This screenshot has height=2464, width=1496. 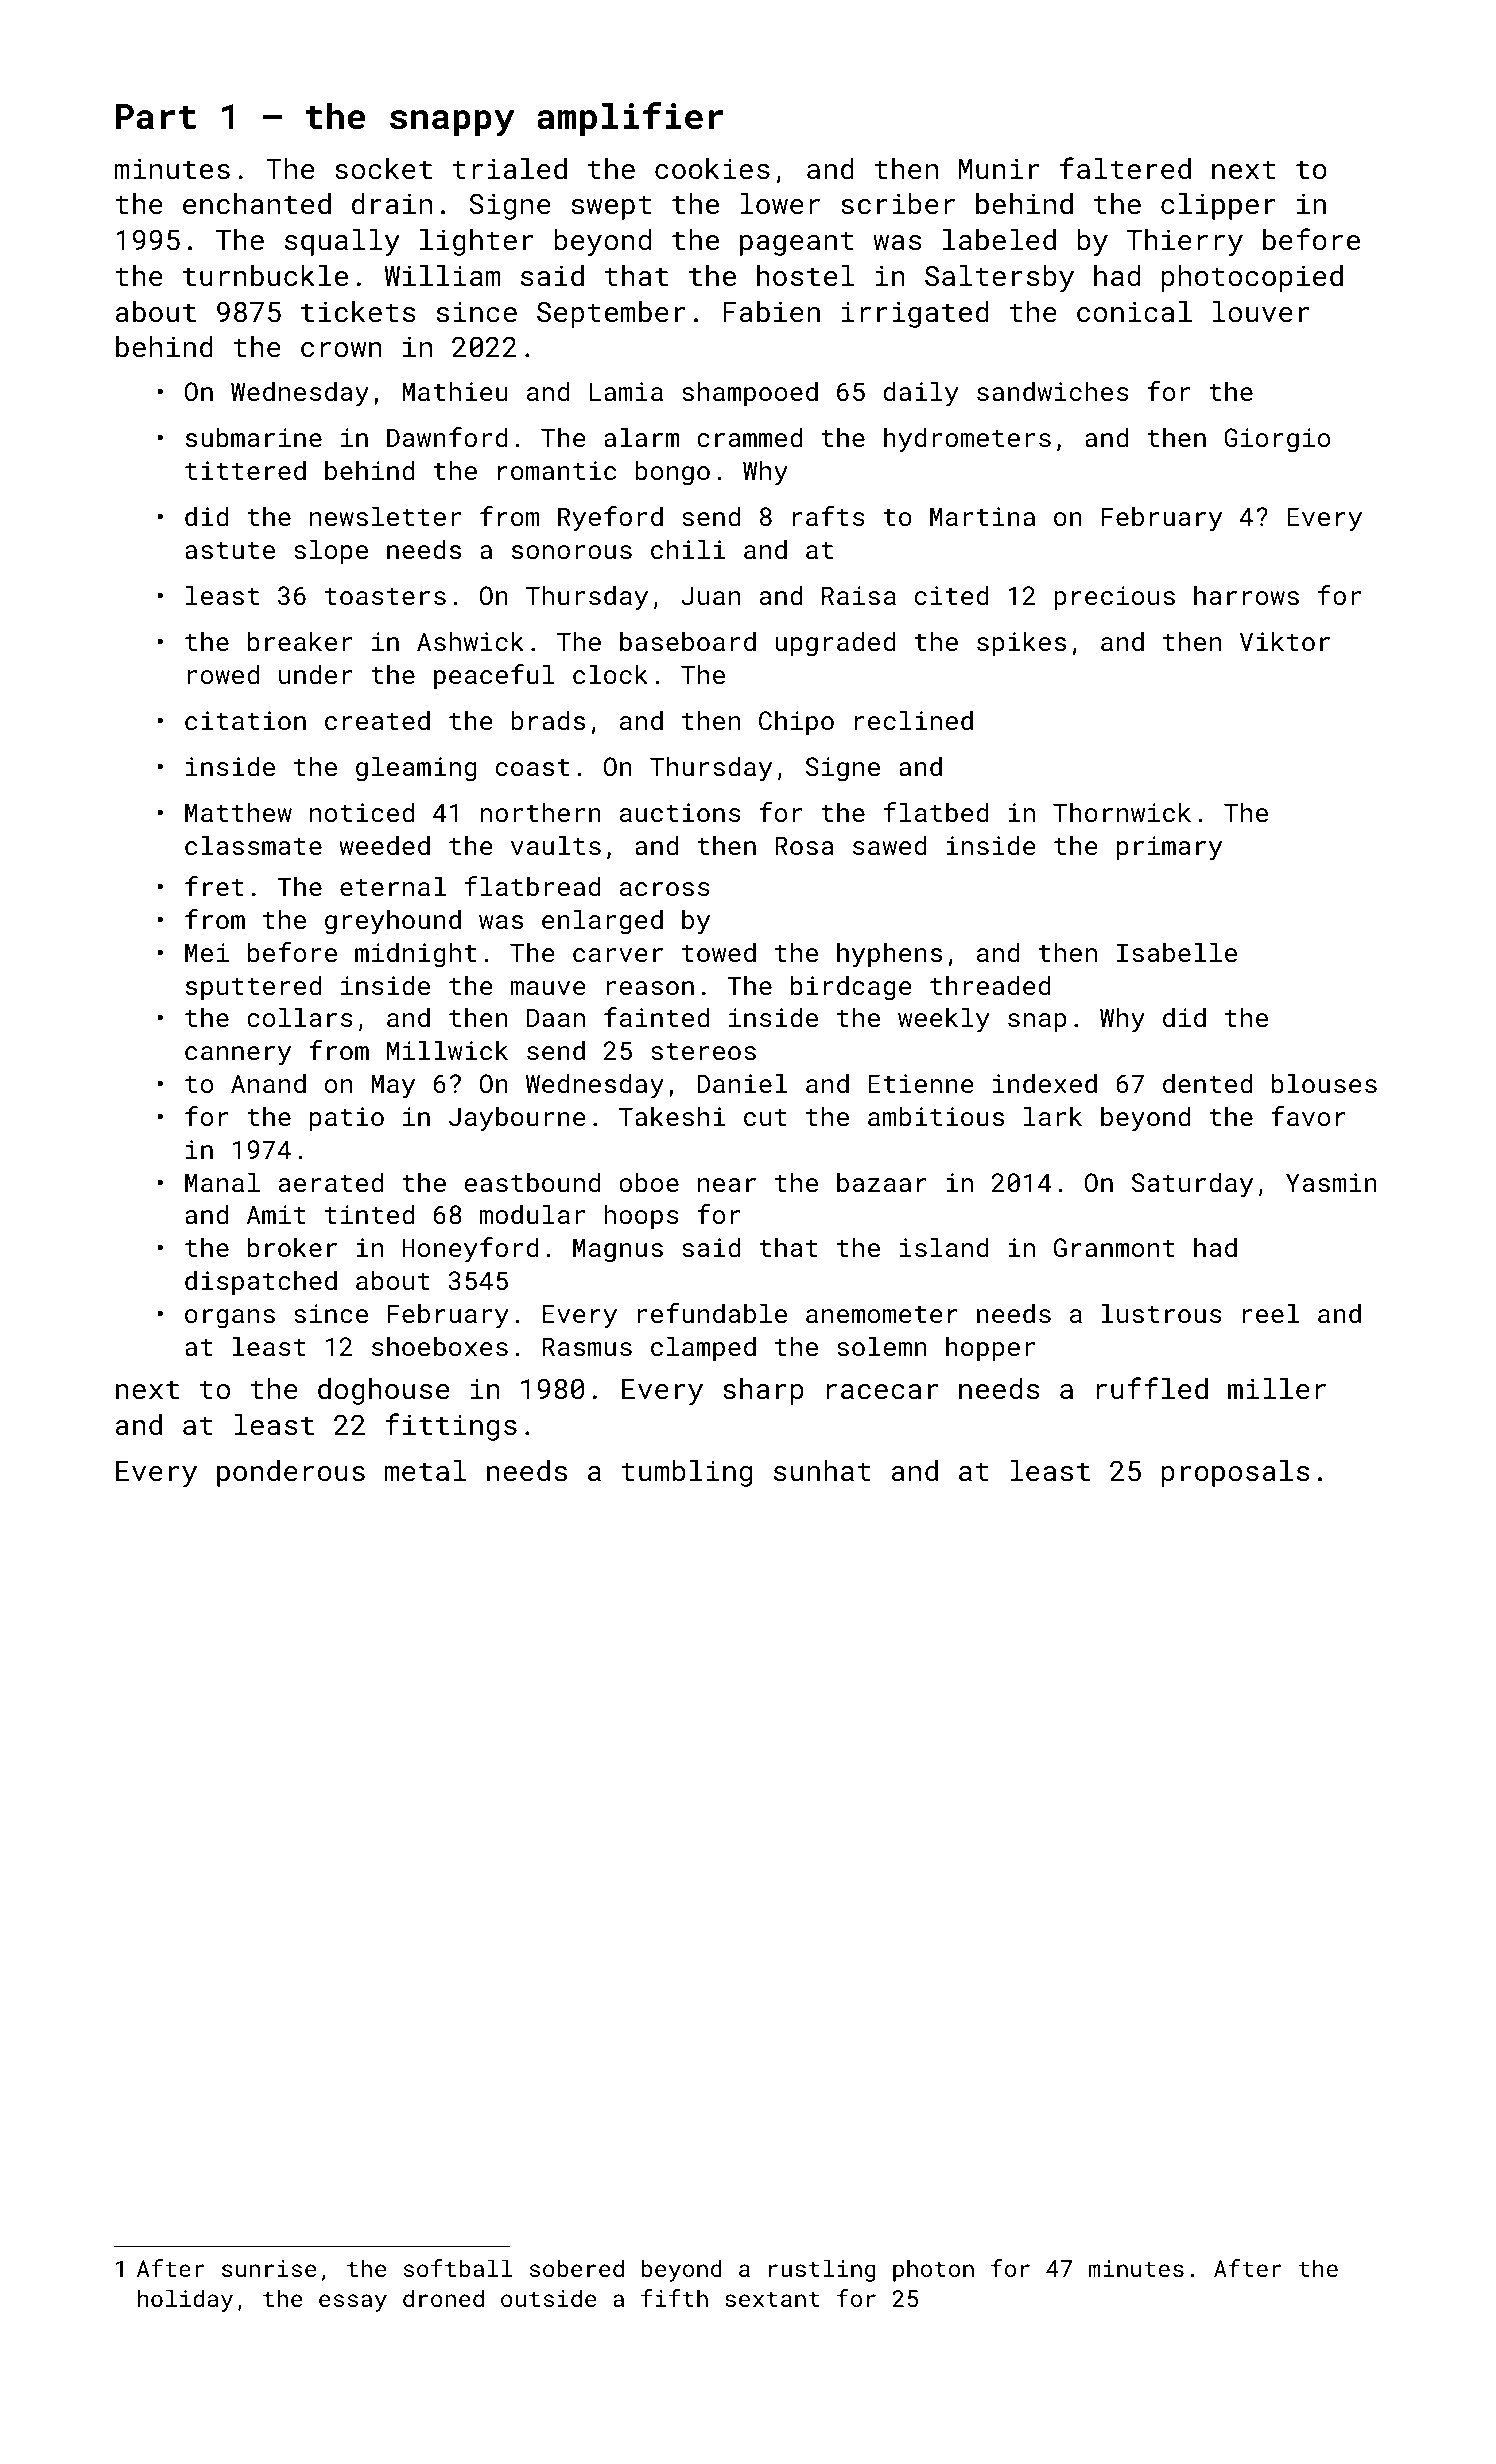 I want to click on Part, so click(x=156, y=117).
